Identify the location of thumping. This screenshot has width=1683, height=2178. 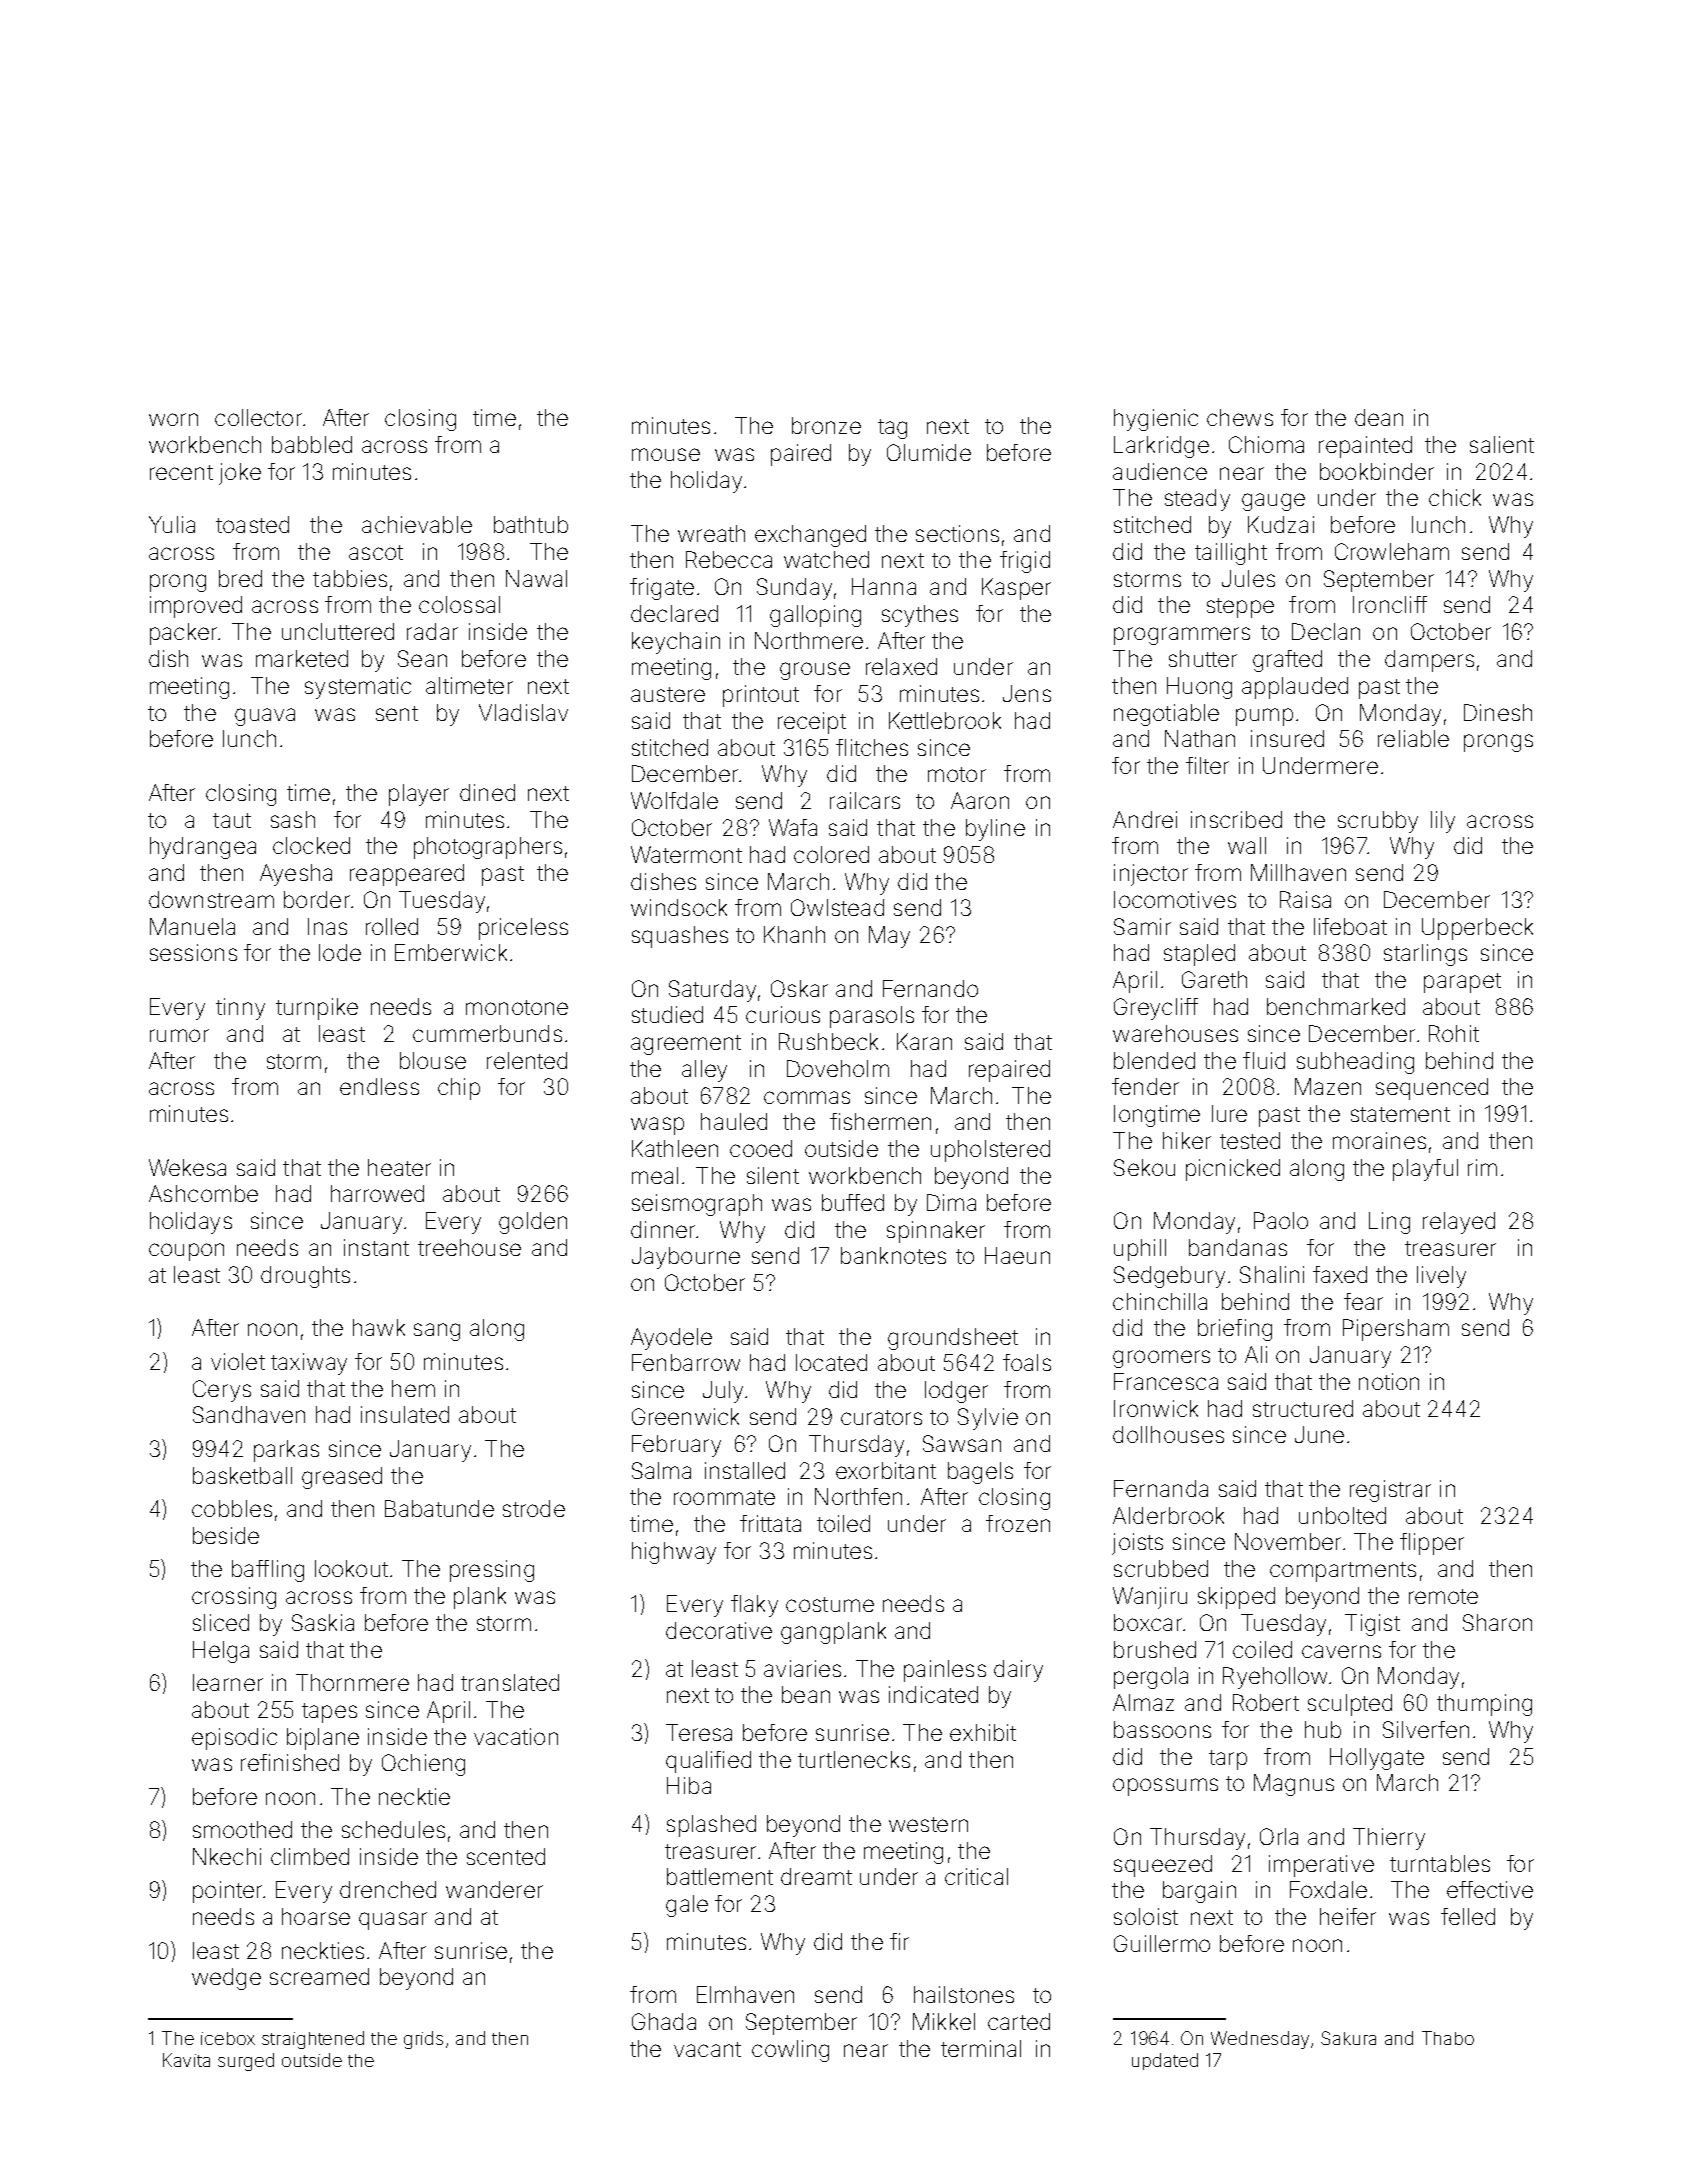
(1484, 1705).
